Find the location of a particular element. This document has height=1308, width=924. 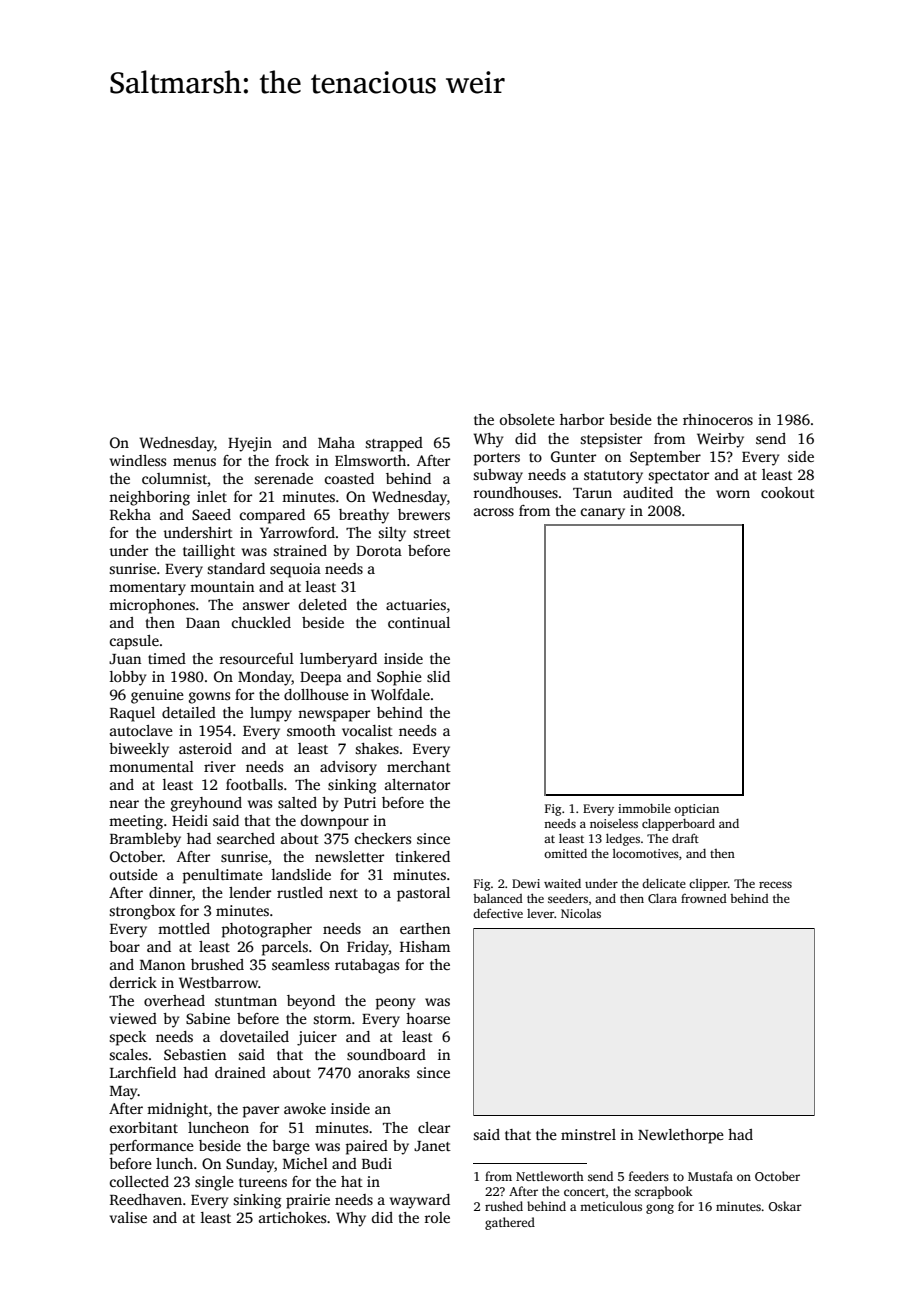

role is located at coordinates (437, 1217).
